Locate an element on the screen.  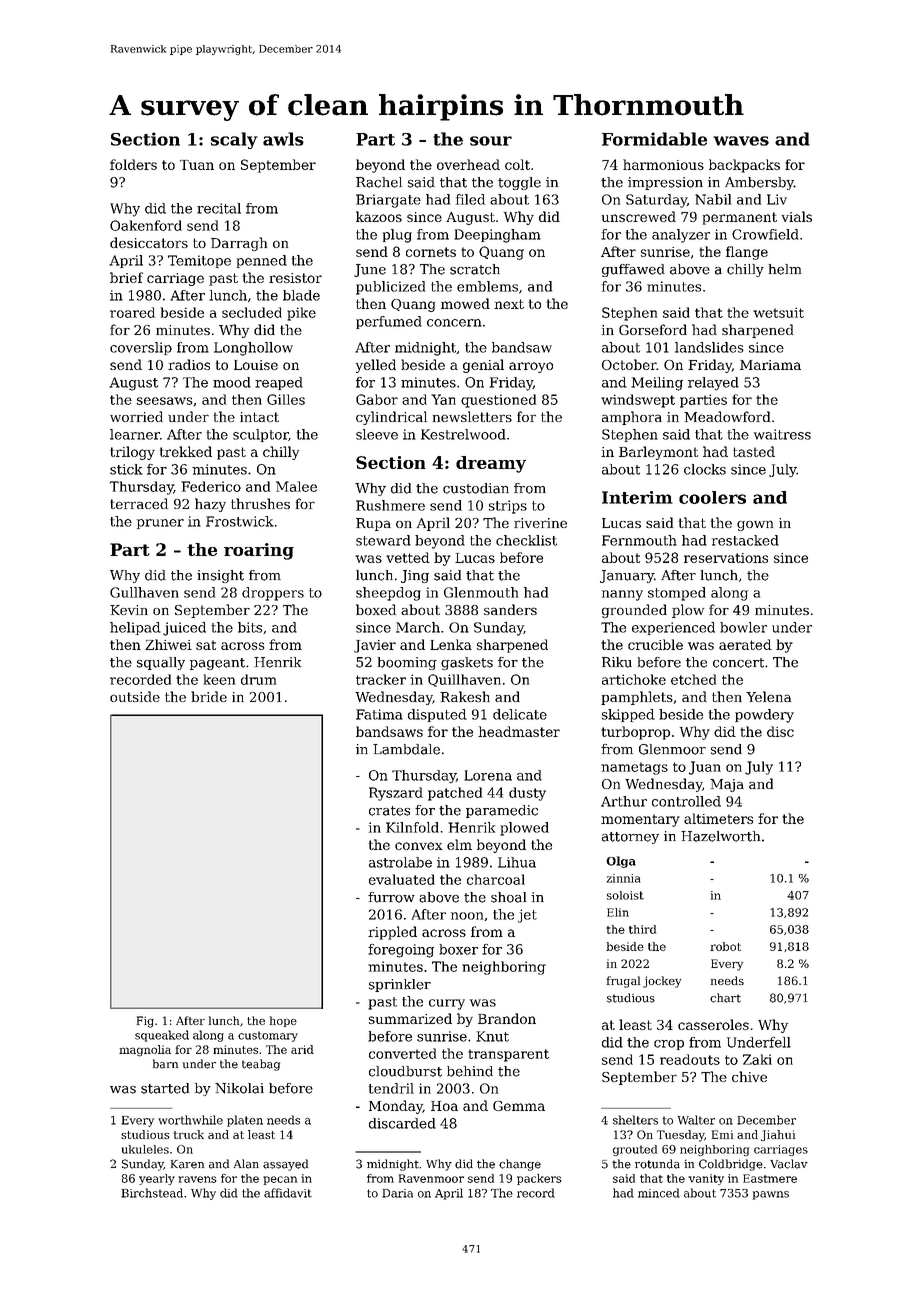
jockey is located at coordinates (662, 982).
